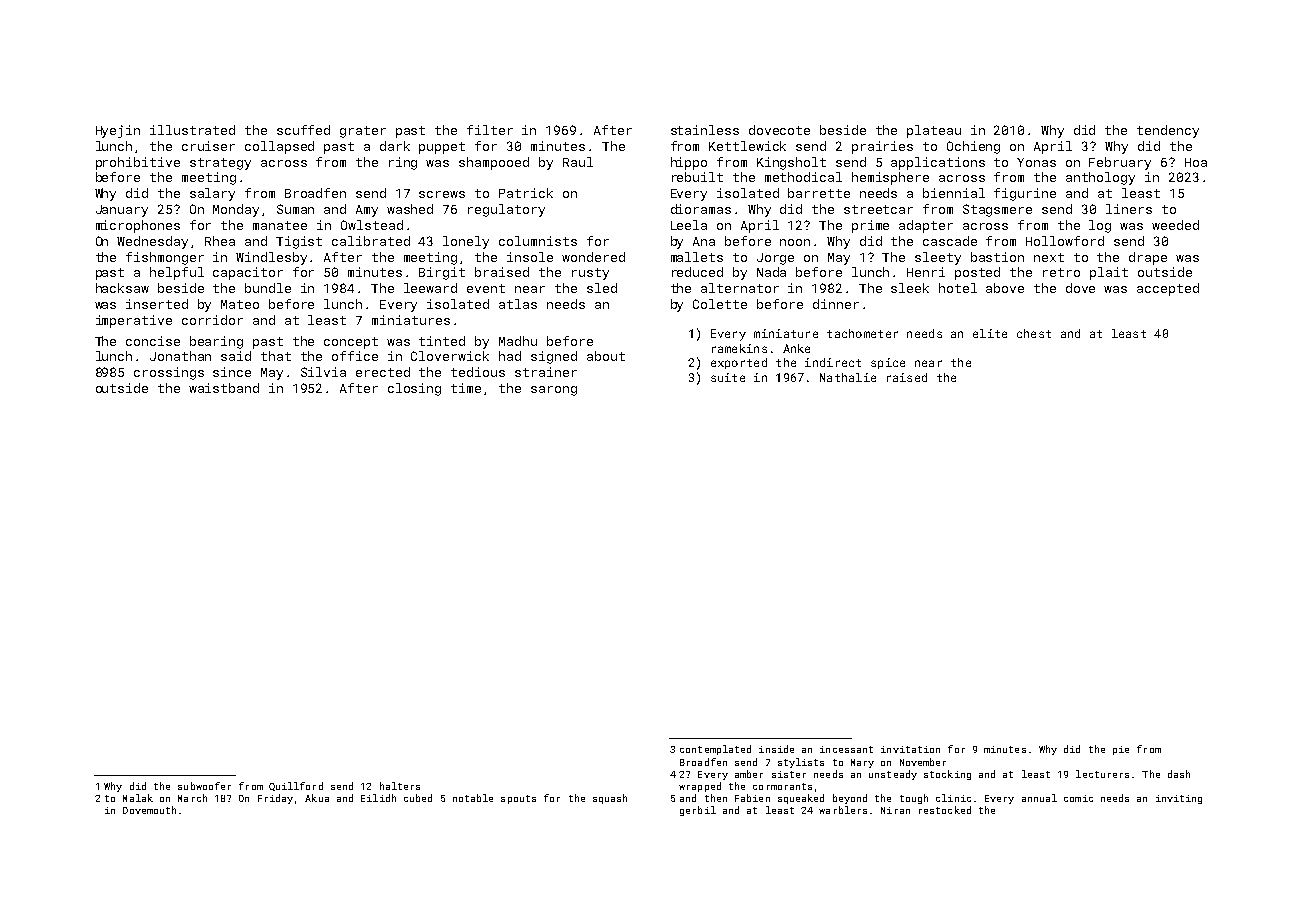 Image resolution: width=1308 pixels, height=924 pixels. What do you see at coordinates (510, 356) in the image?
I see `had` at bounding box center [510, 356].
